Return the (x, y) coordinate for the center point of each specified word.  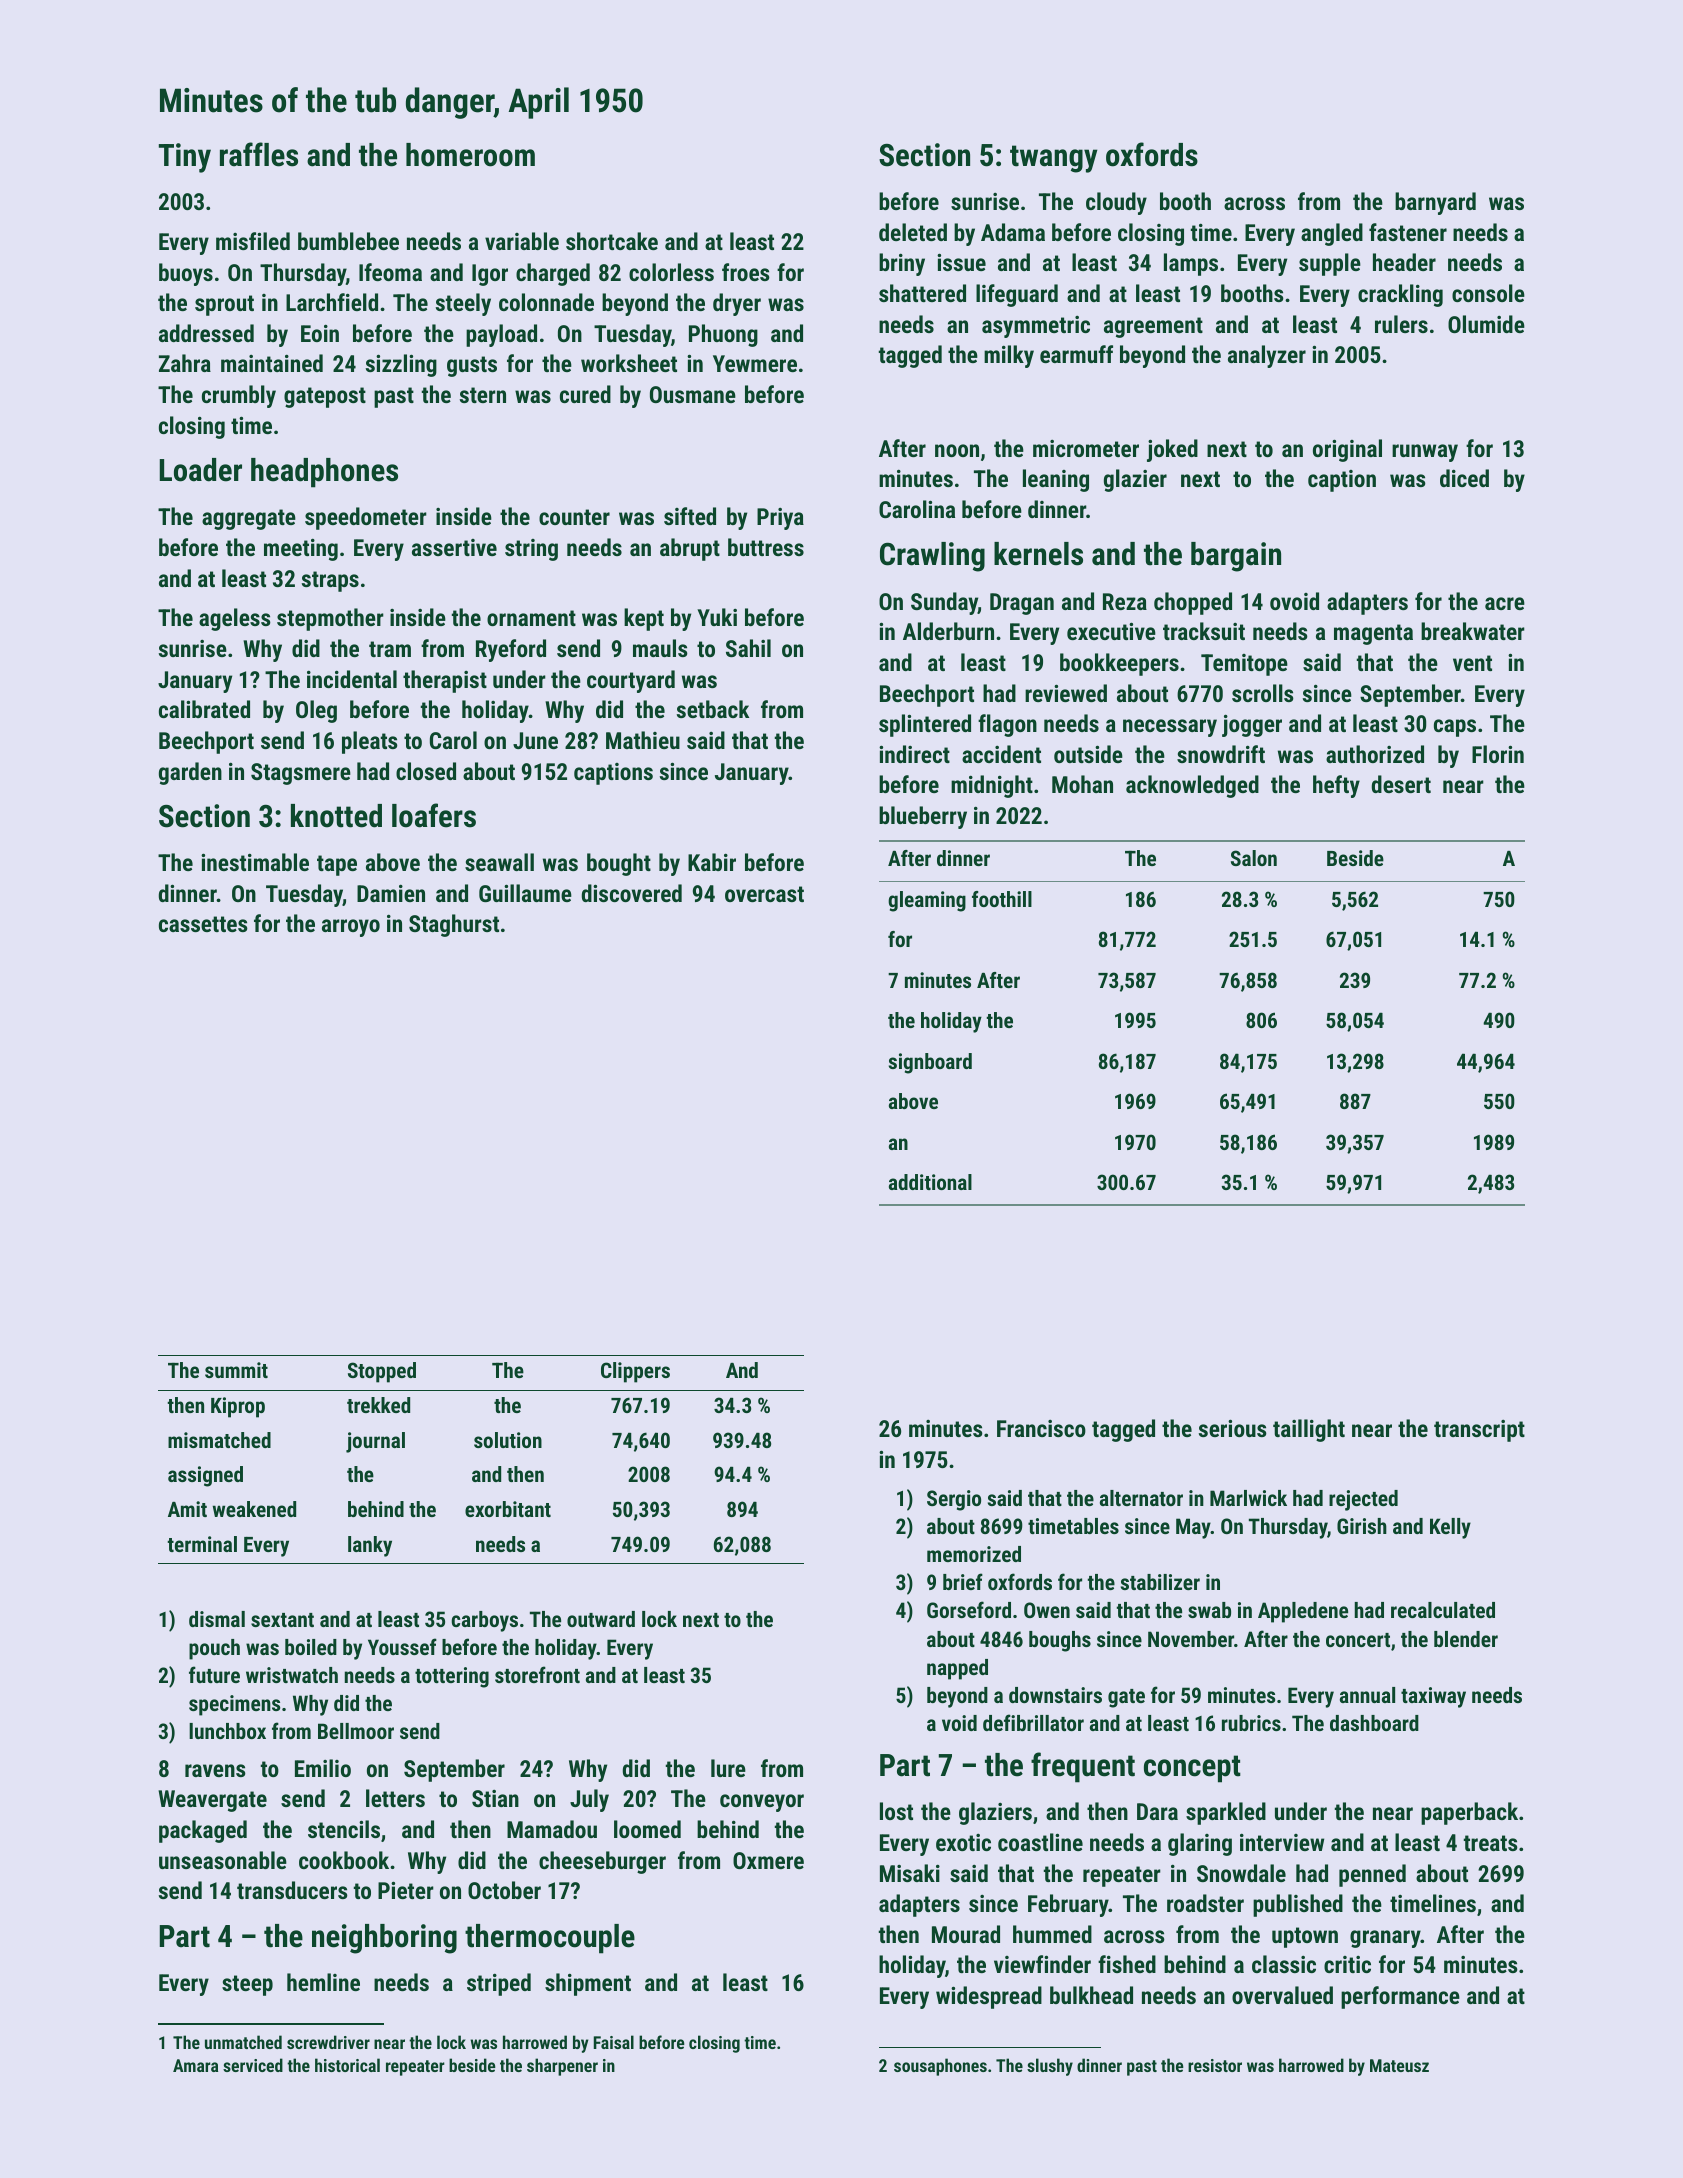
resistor (1215, 2065)
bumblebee (348, 241)
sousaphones (940, 2067)
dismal (217, 1619)
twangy (1053, 159)
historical (347, 2065)
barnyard (1435, 203)
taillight (1309, 1430)
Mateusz (1399, 2065)
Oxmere (768, 1860)
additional (930, 1182)
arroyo (351, 928)
